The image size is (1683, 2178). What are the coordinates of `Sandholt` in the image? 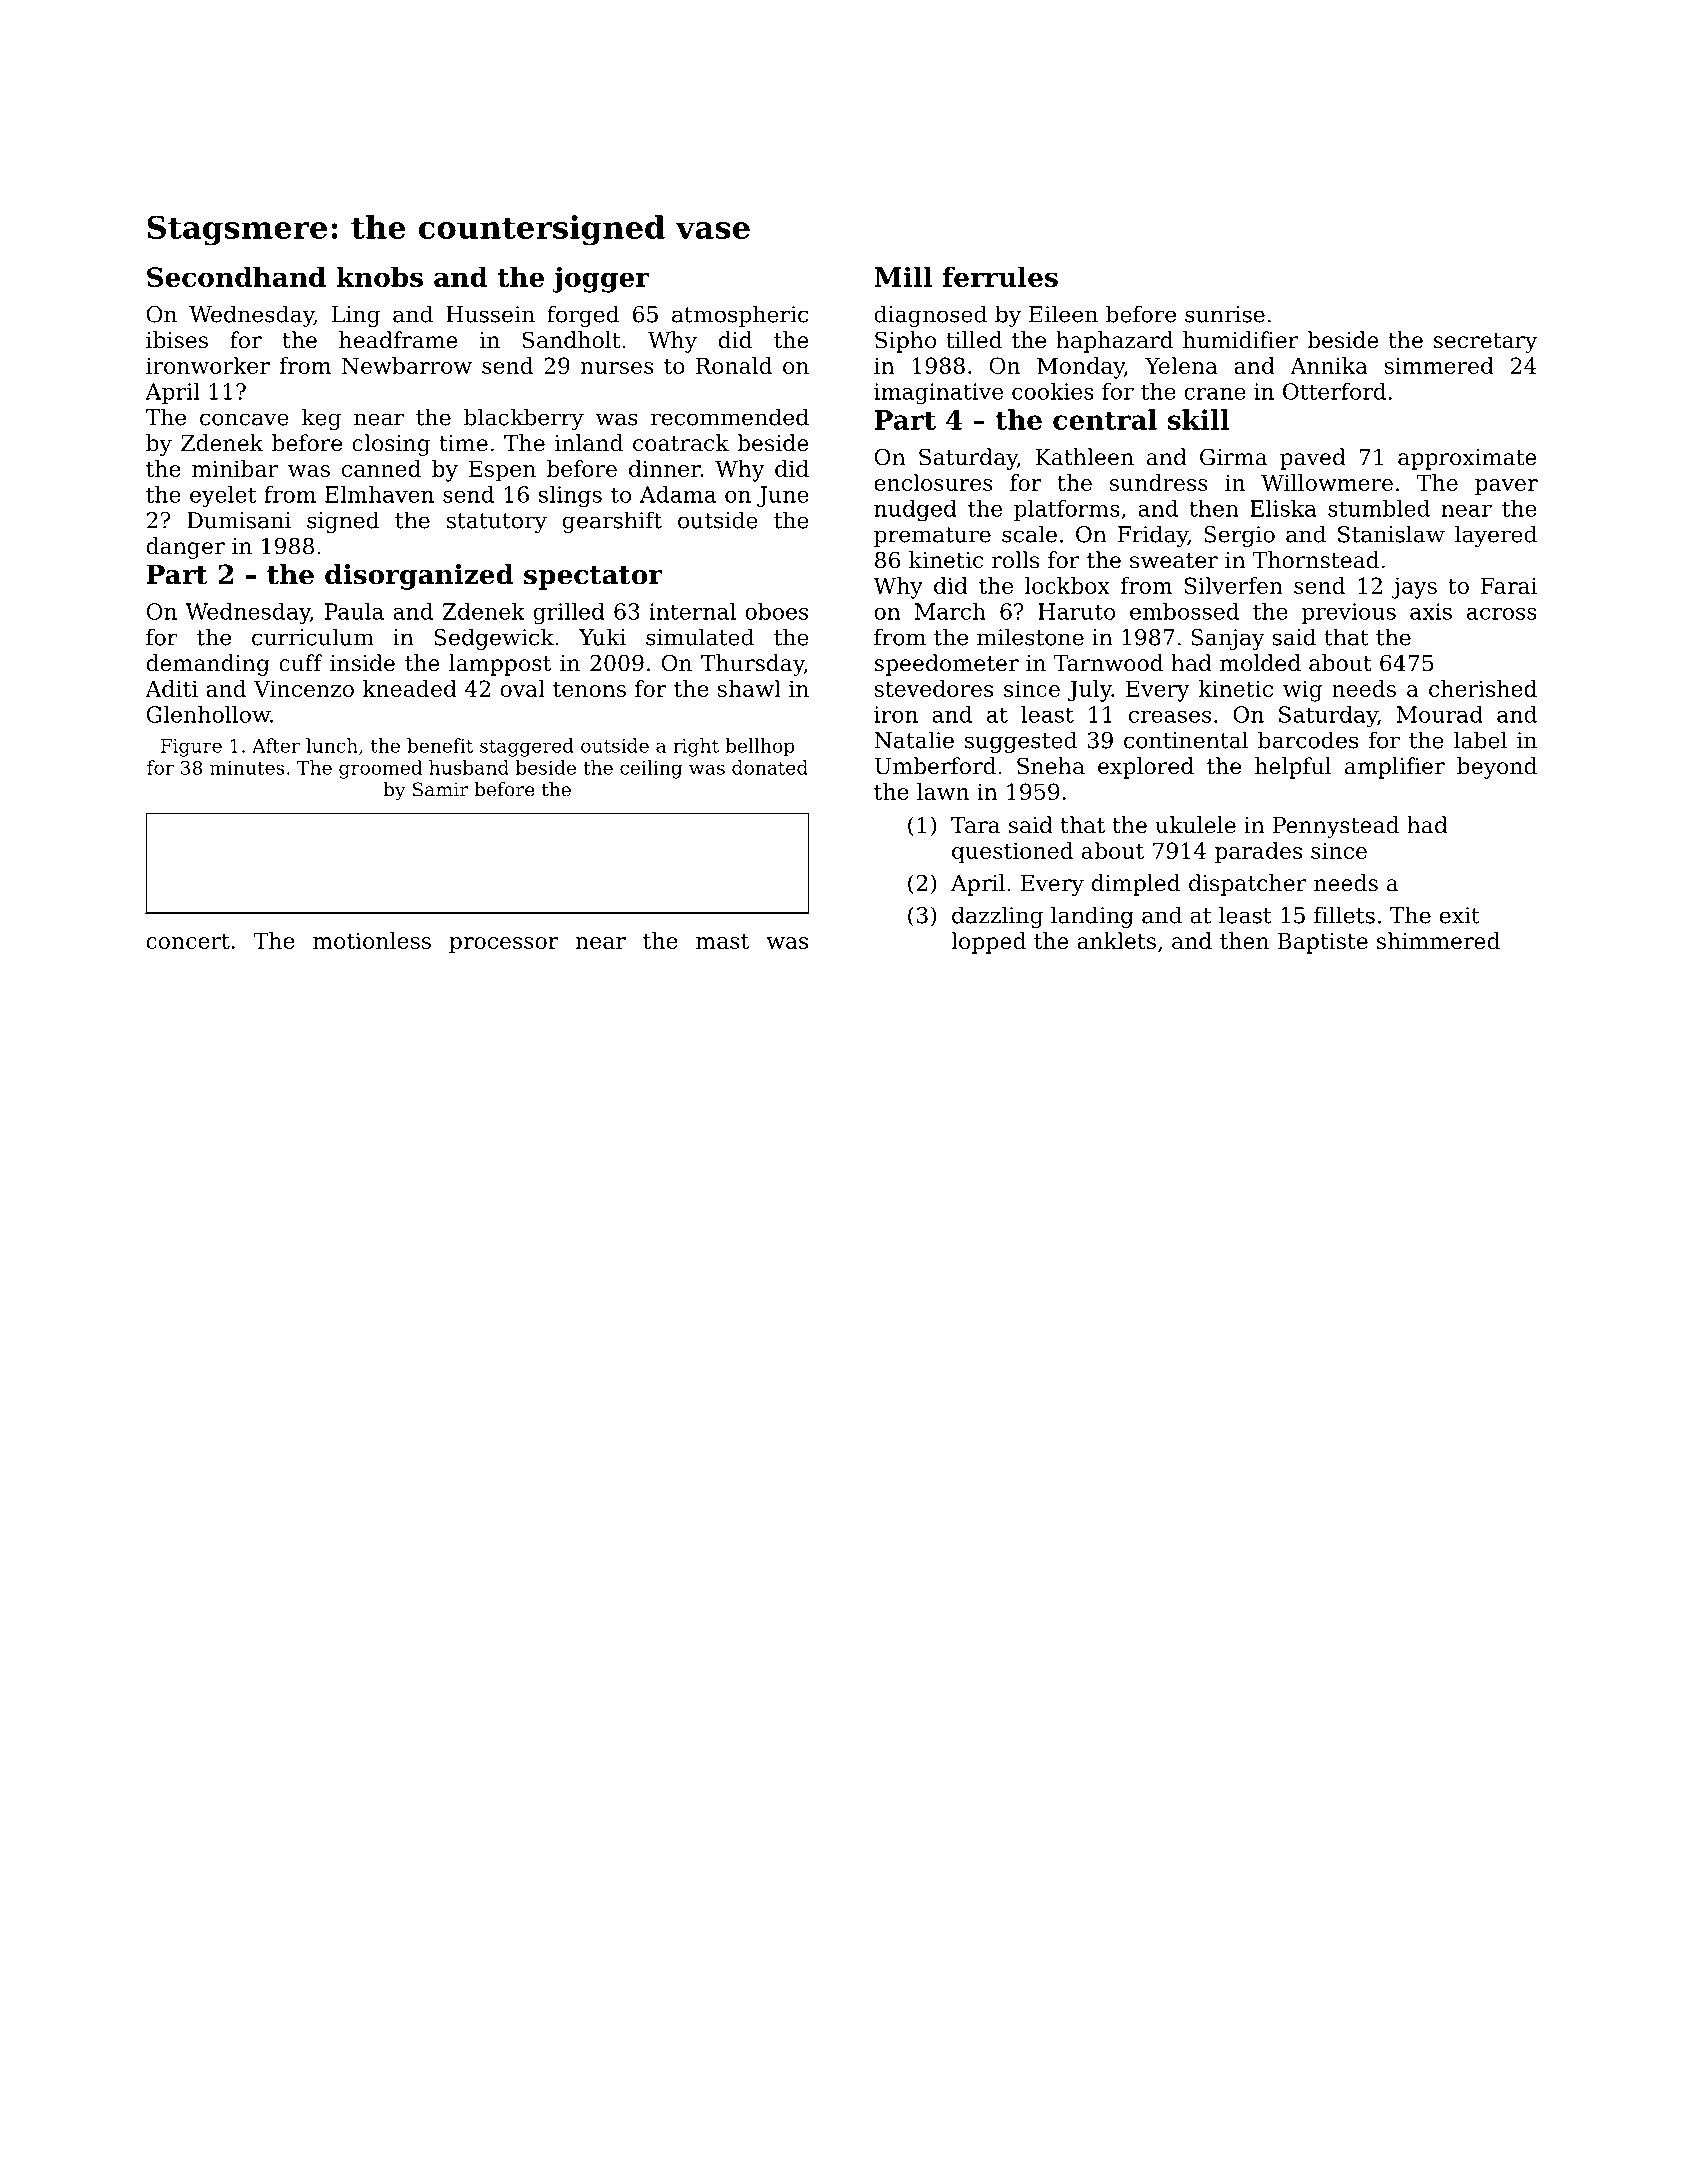 It's located at (571, 340).
